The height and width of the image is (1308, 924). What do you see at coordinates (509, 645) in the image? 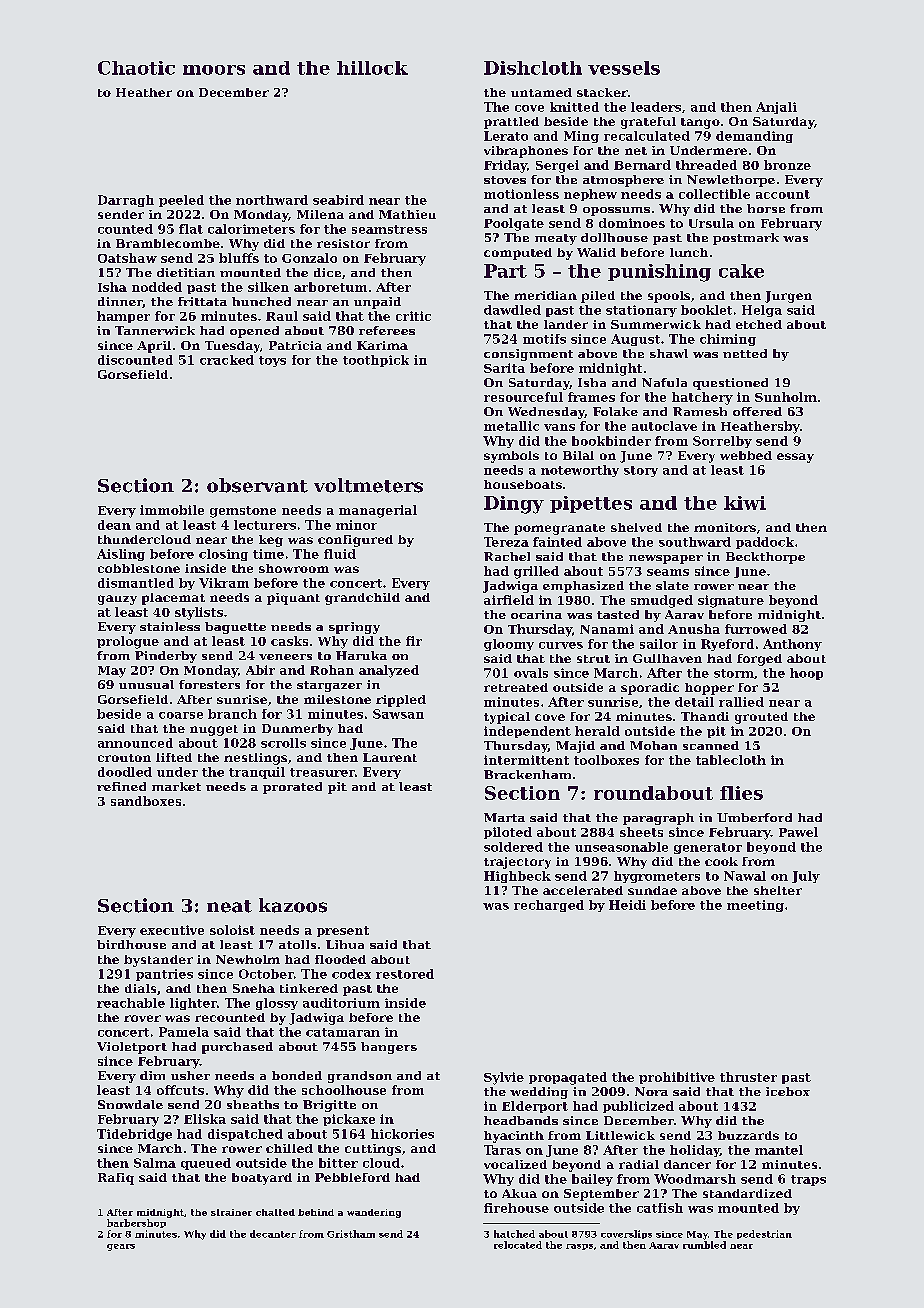
I see `gloomy` at bounding box center [509, 645].
